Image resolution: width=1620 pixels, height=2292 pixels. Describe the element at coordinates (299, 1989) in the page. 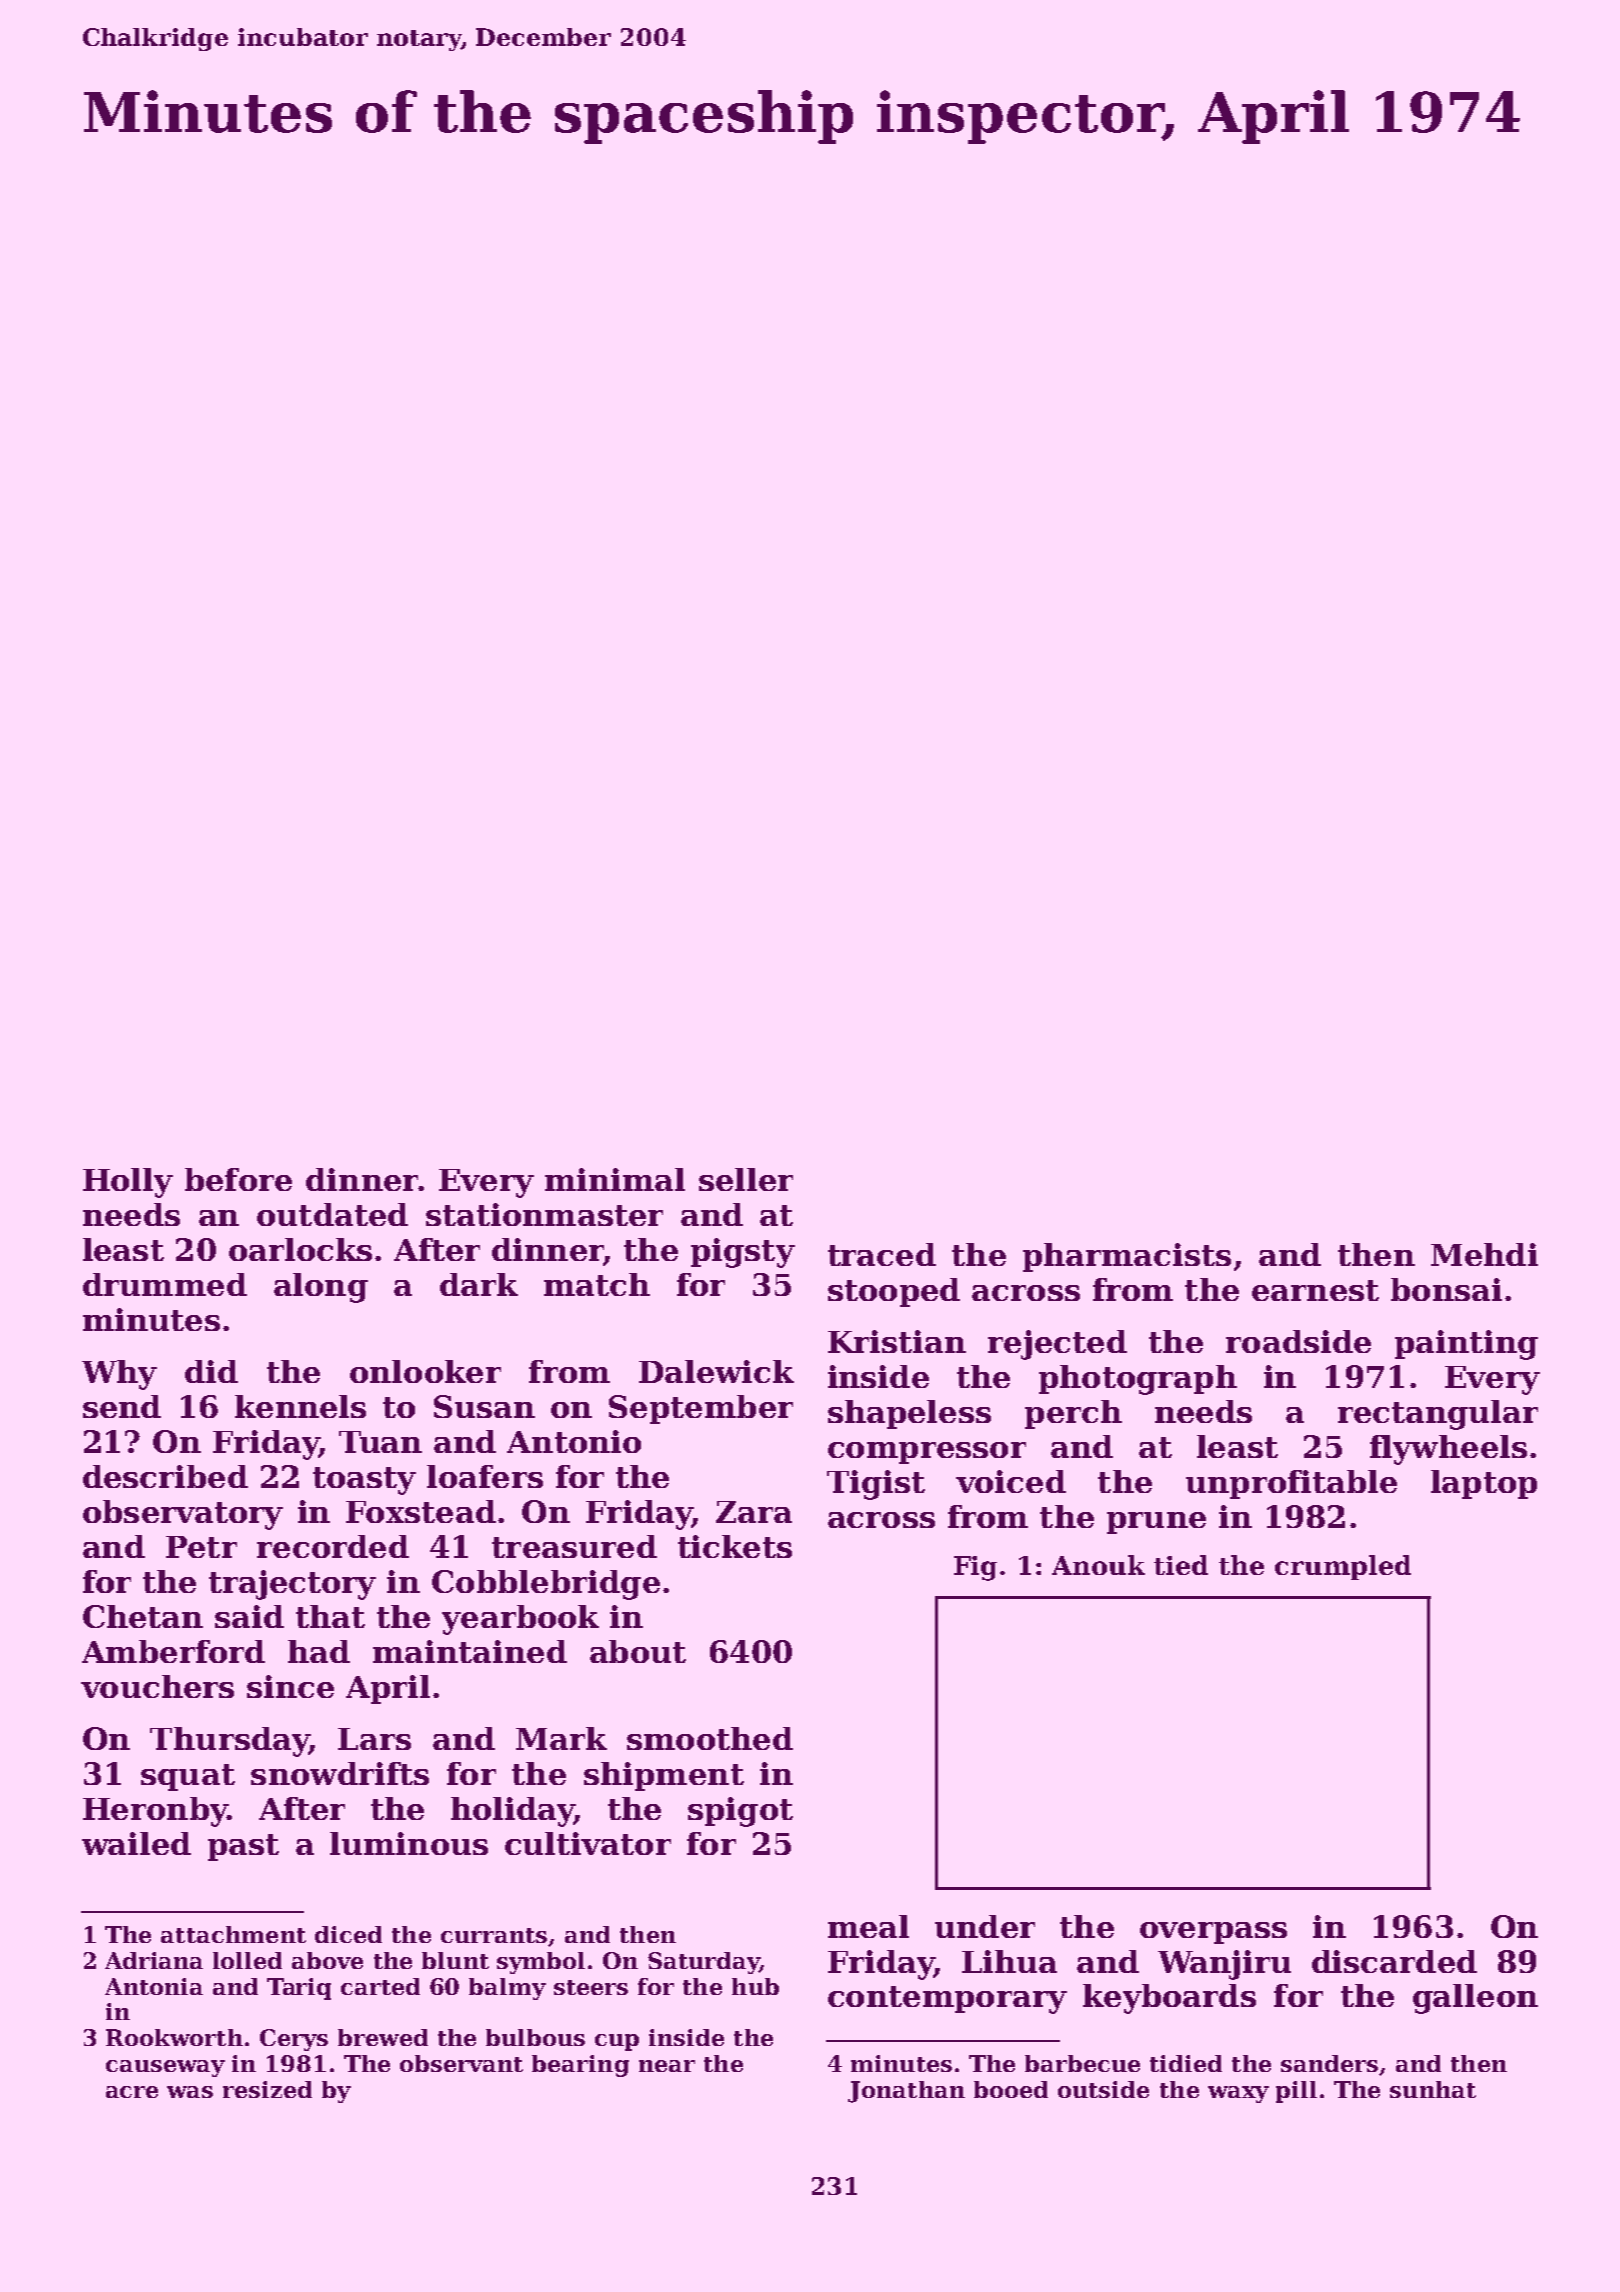

I see `Tariq` at that location.
